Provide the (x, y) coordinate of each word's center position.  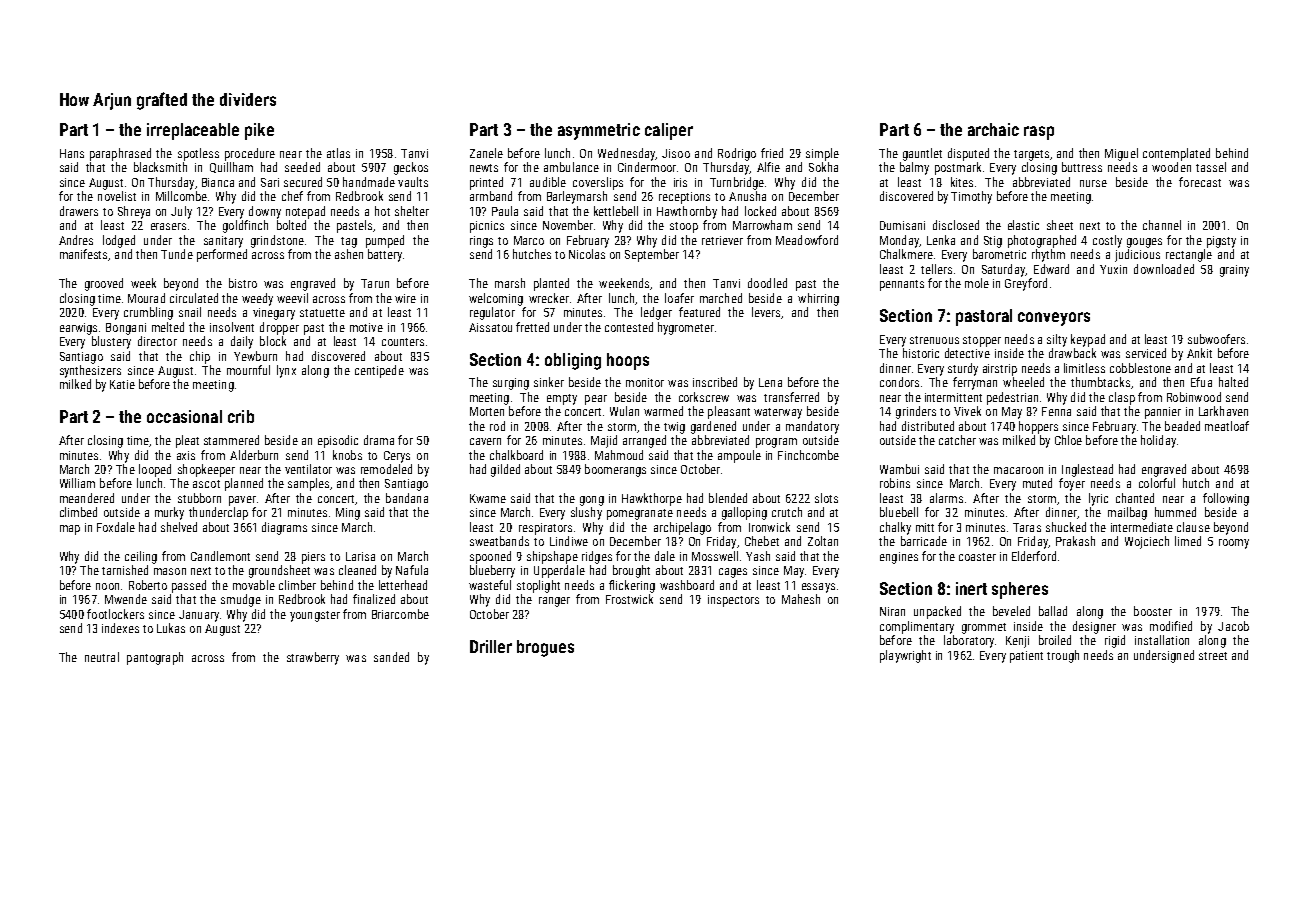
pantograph (155, 658)
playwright (905, 656)
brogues (545, 648)
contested (629, 327)
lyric (1098, 499)
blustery (111, 342)
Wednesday (626, 154)
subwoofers (1216, 339)
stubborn (199, 498)
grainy (1234, 271)
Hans (72, 153)
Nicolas (587, 254)
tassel (1211, 167)
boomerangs (615, 470)
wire (405, 298)
